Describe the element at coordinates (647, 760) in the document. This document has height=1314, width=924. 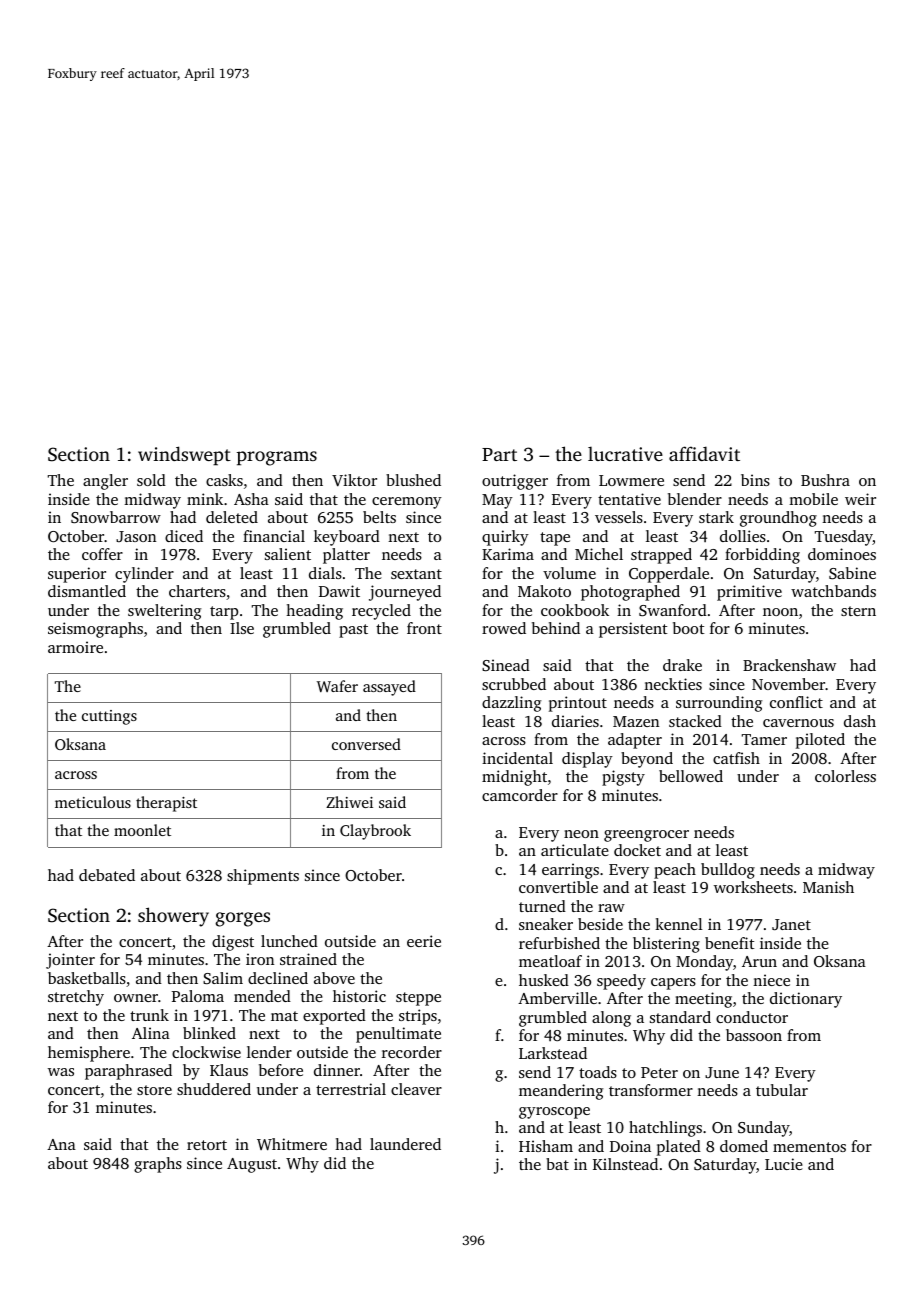
I see `beyond` at that location.
